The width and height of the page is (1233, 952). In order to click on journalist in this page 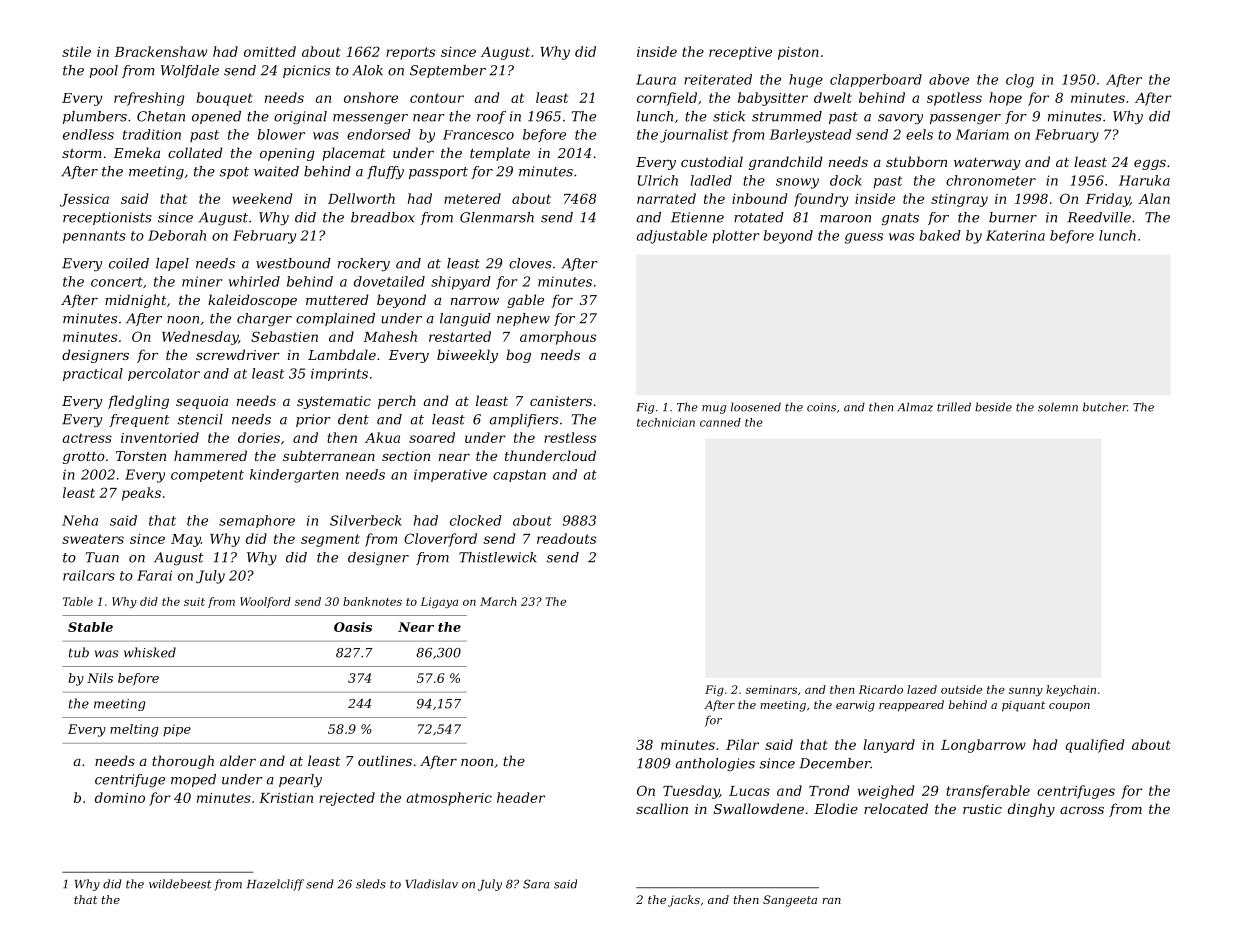, I will do `click(694, 136)`.
